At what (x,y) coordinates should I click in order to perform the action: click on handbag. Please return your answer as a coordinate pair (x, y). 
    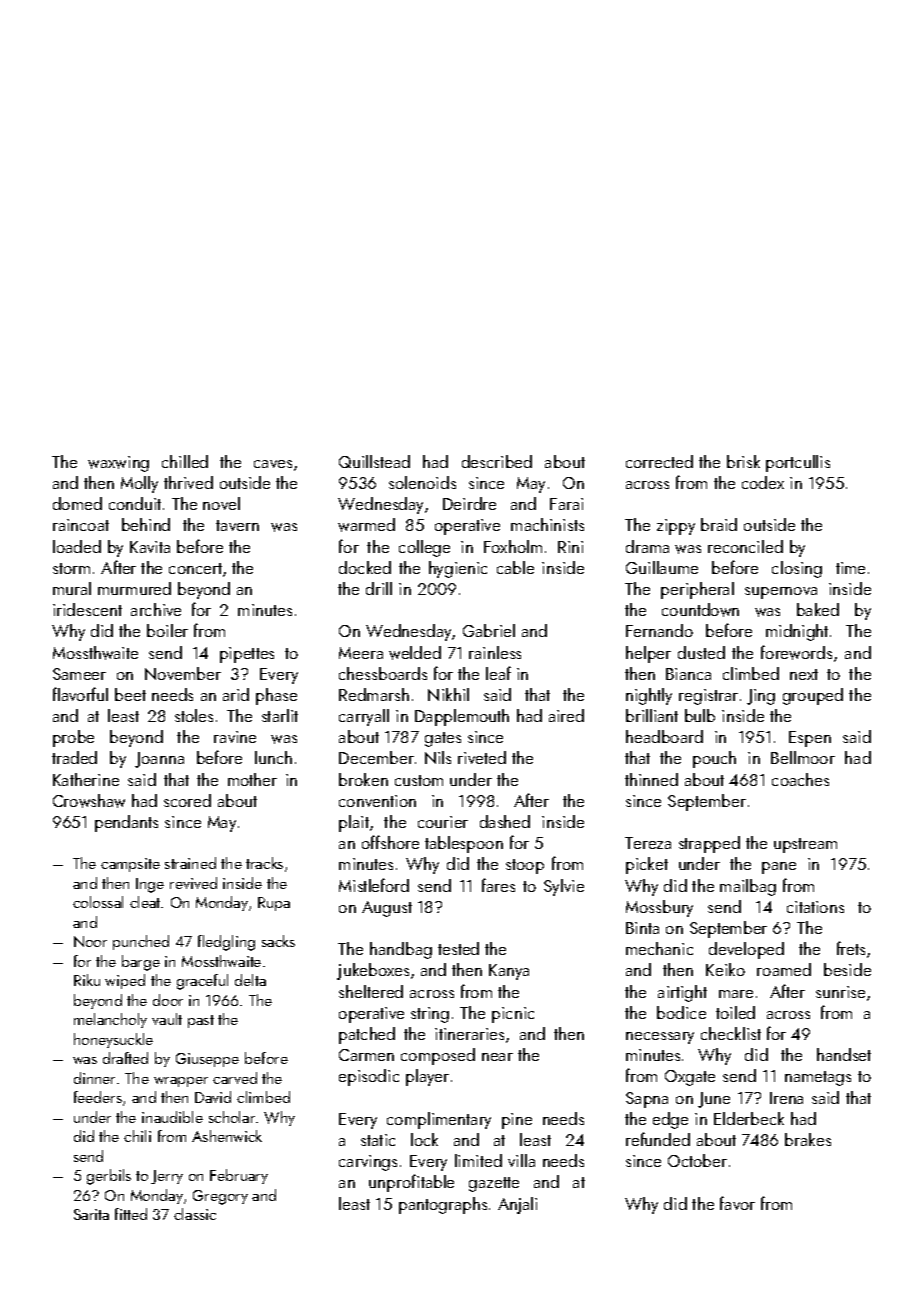
    Looking at the image, I should click on (401, 950).
